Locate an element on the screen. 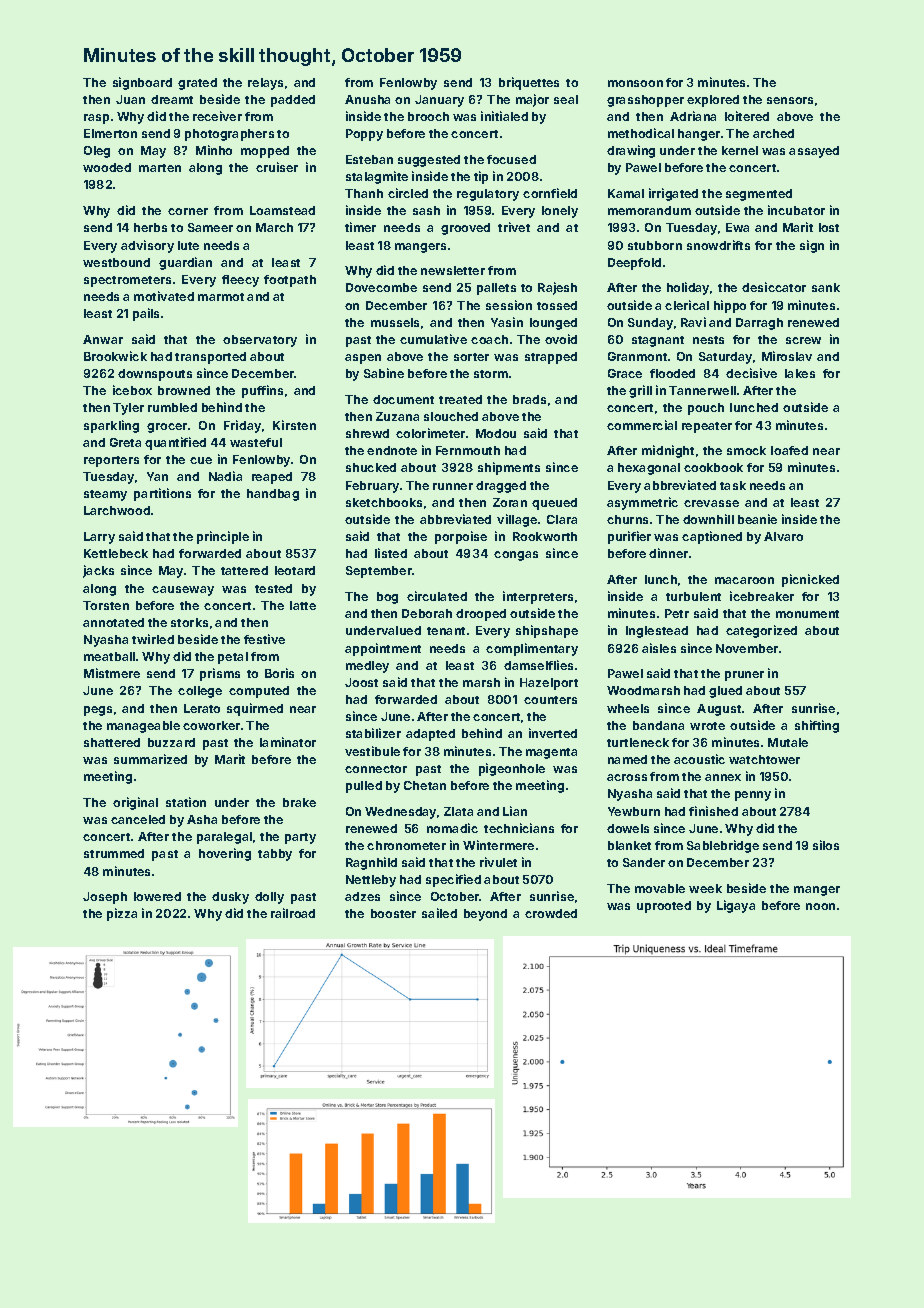  strummed is located at coordinates (114, 853).
